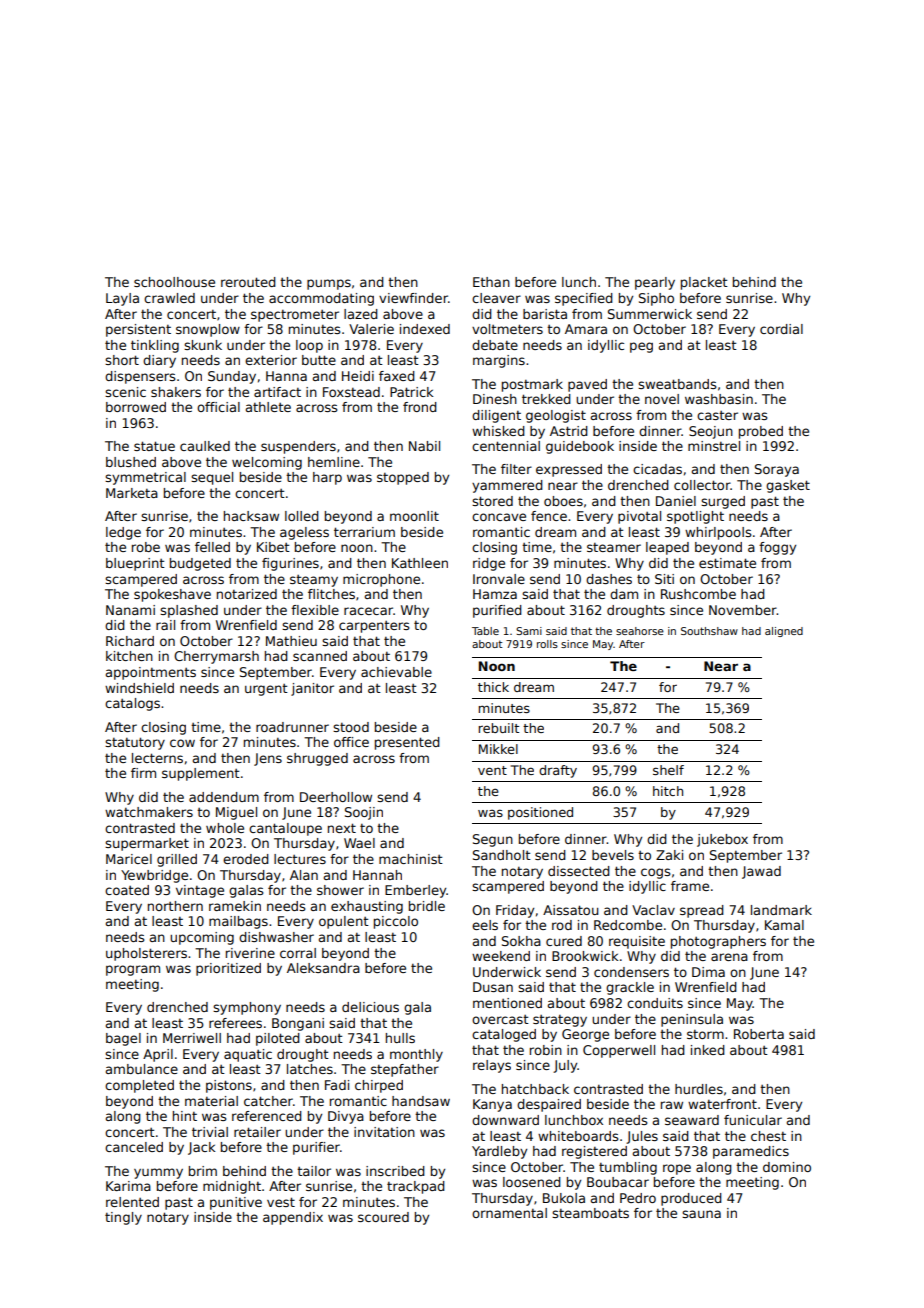 This screenshot has width=924, height=1308. Describe the element at coordinates (705, 1034) in the screenshot. I see `storm` at that location.
